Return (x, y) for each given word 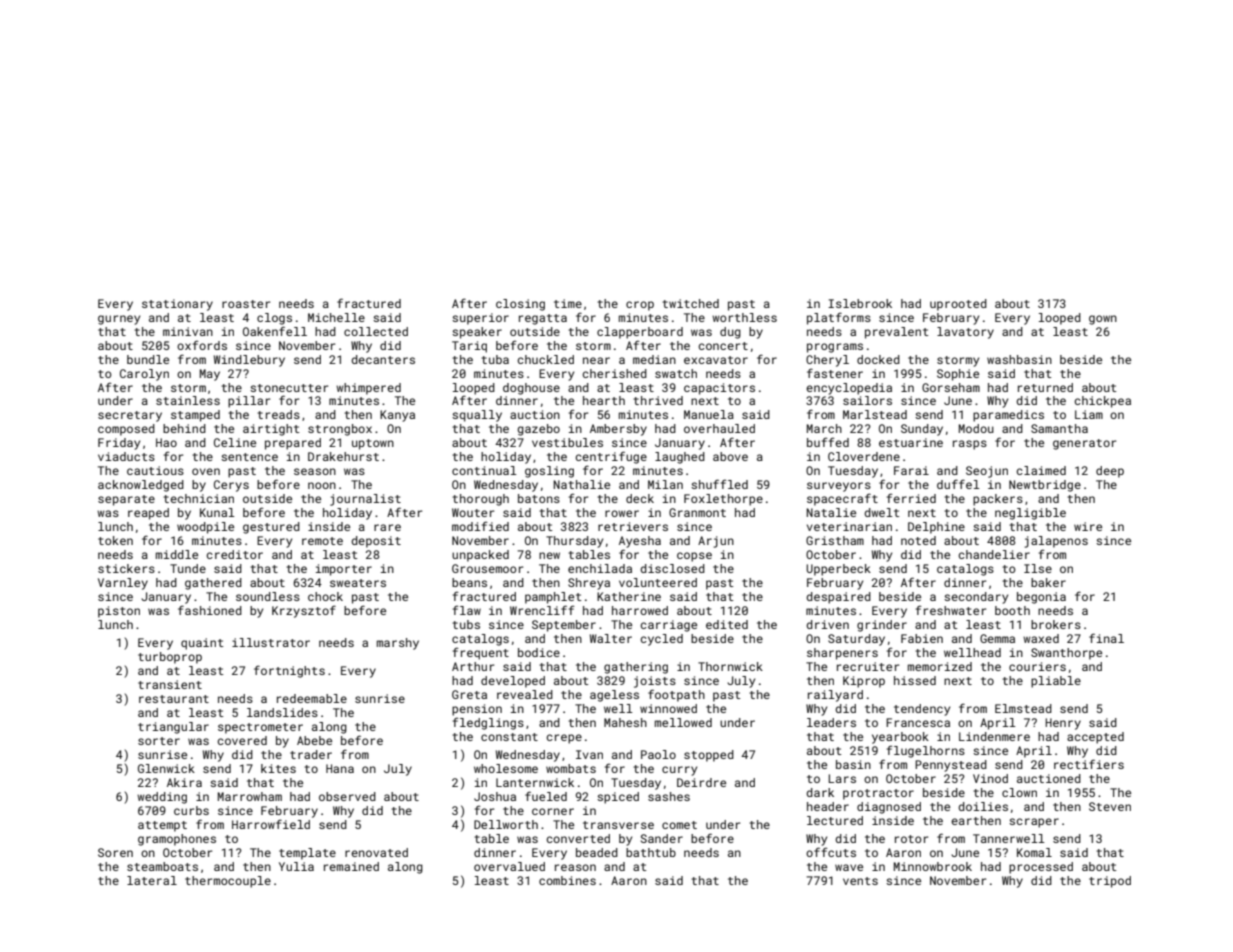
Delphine (936, 528)
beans (469, 582)
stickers (126, 568)
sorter (159, 741)
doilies (983, 806)
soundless (268, 596)
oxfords (202, 345)
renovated (376, 852)
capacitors (719, 389)
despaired (838, 598)
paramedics (1008, 416)
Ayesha (640, 542)
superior (480, 319)
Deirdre (701, 782)
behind (184, 428)
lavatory (965, 333)
